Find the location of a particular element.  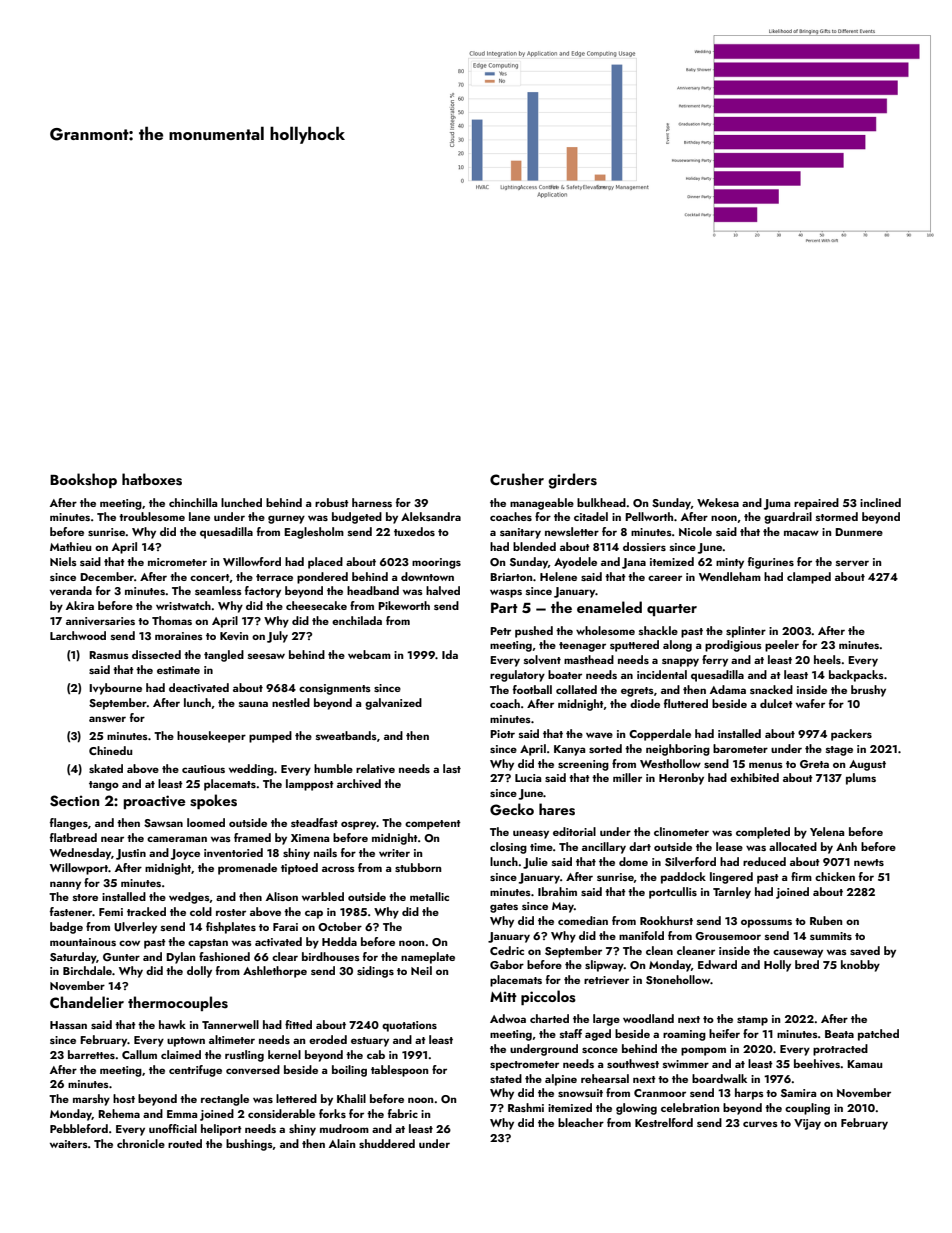

Ayodele is located at coordinates (575, 563).
